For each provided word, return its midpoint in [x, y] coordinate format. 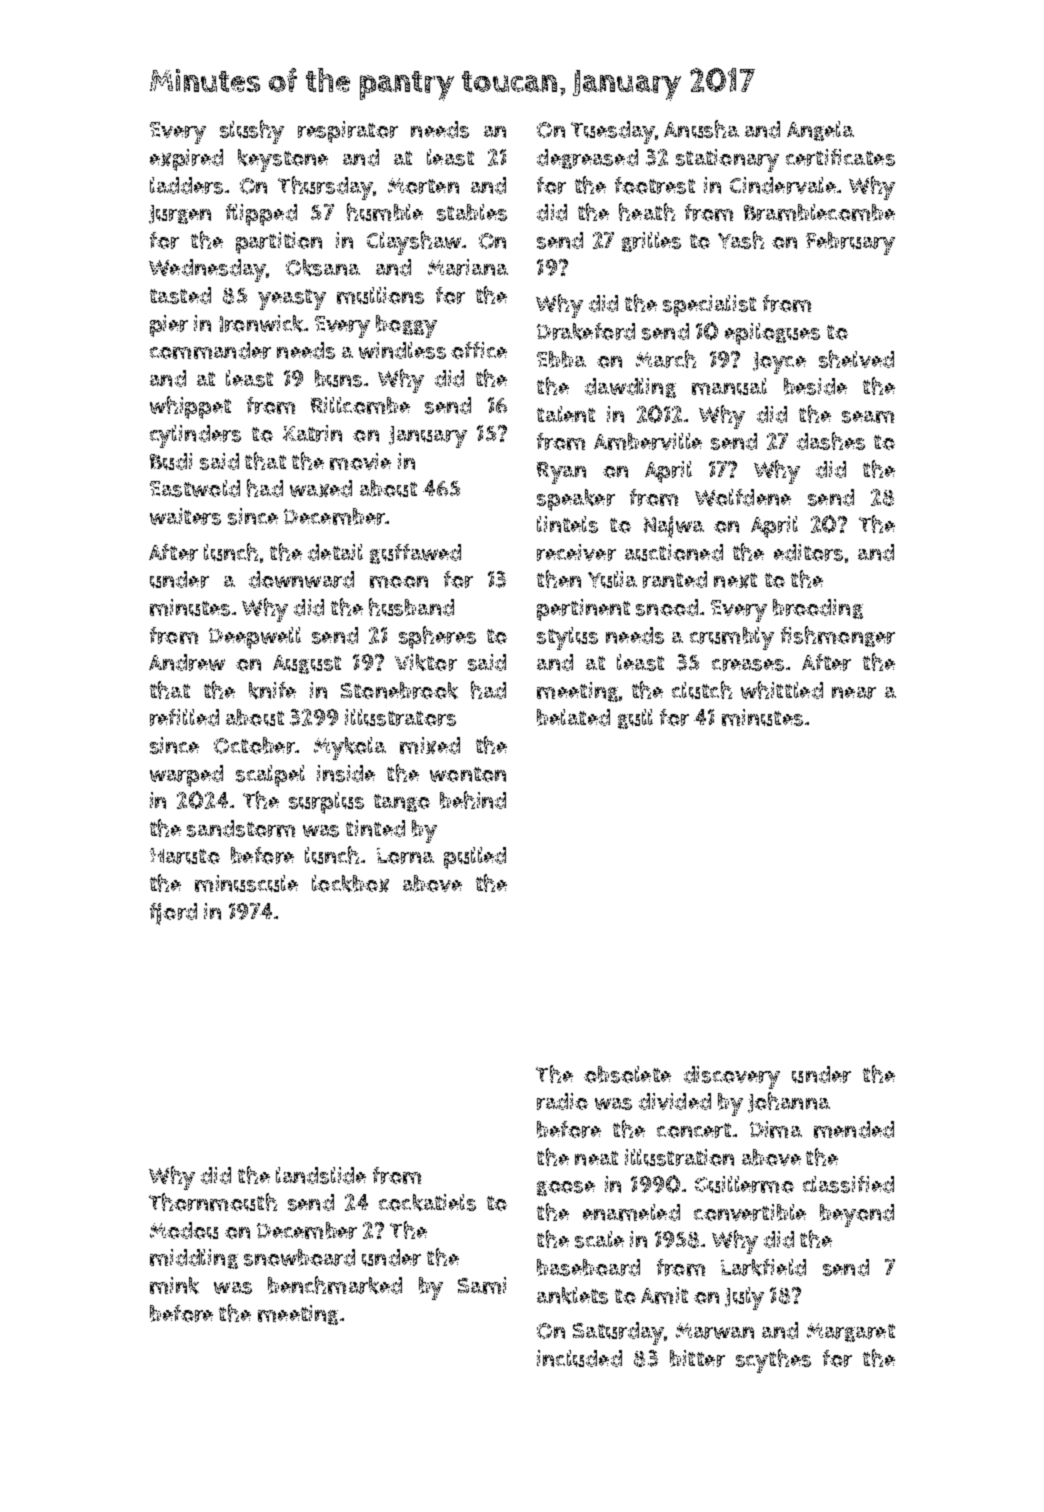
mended [854, 1129]
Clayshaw [414, 243]
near [854, 693]
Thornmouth [213, 1202]
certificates [840, 157]
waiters [185, 516]
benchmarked [335, 1285]
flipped [261, 215]
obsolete [627, 1074]
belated [573, 717]
